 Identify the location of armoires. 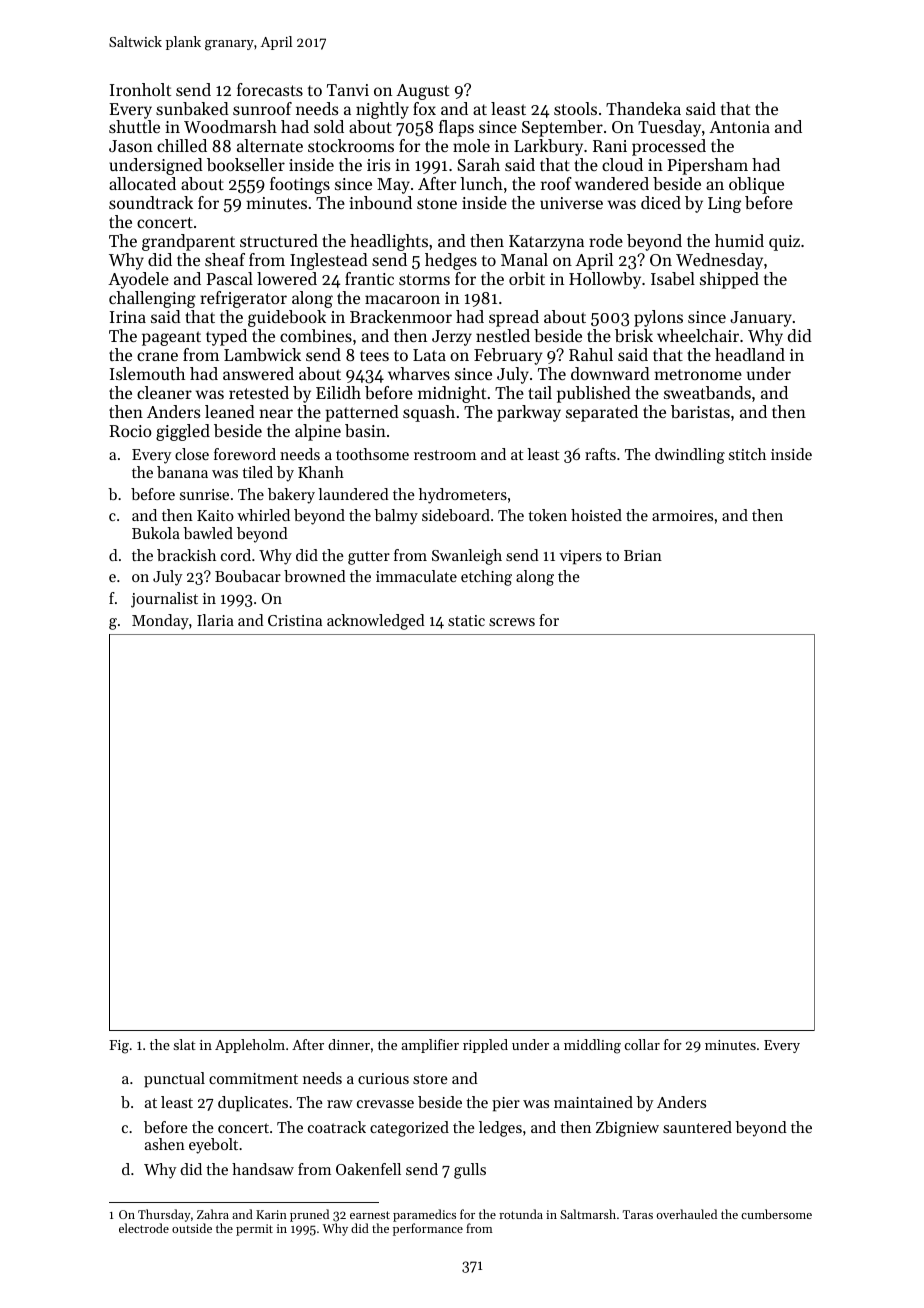
(682, 515).
